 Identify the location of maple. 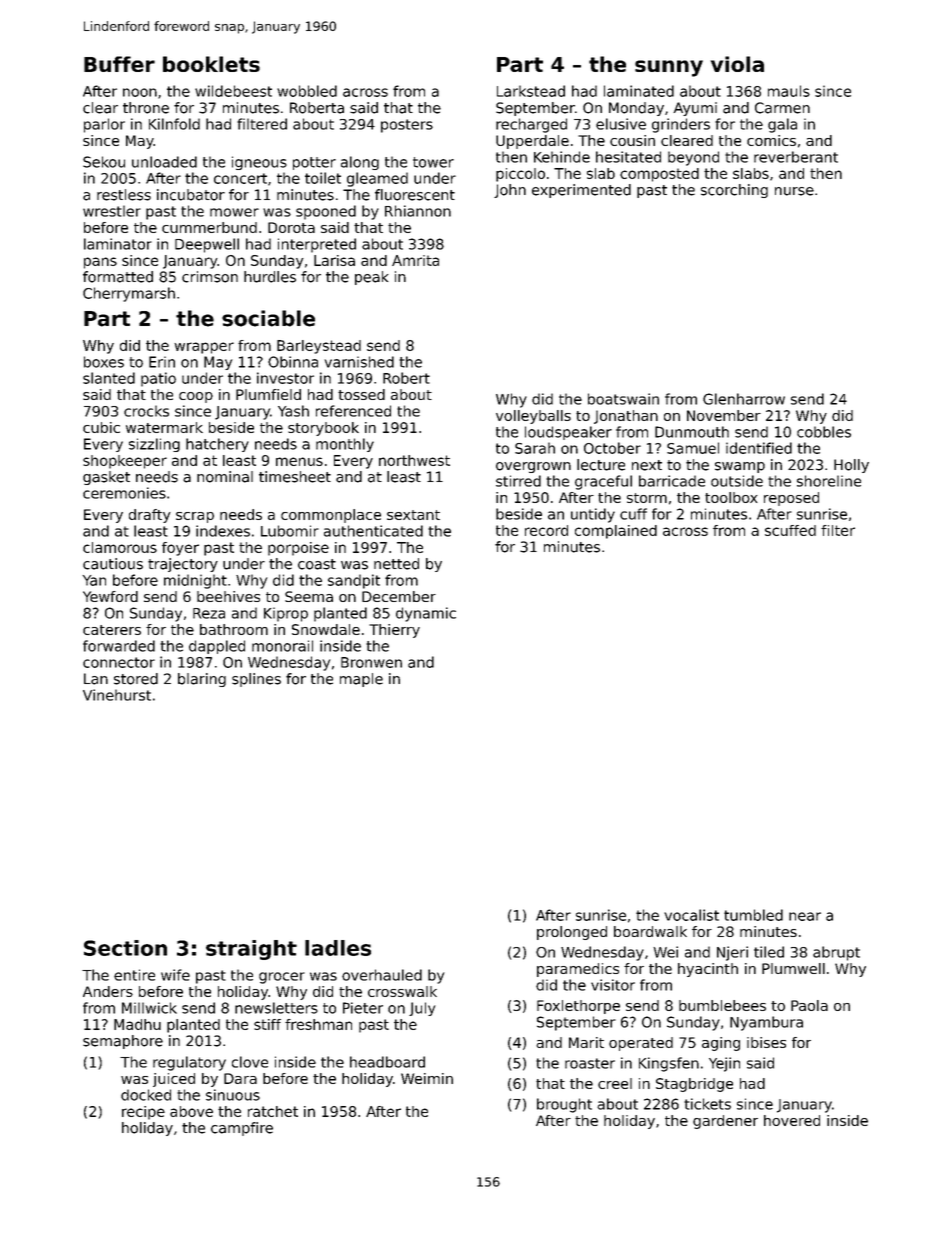
(361, 680).
